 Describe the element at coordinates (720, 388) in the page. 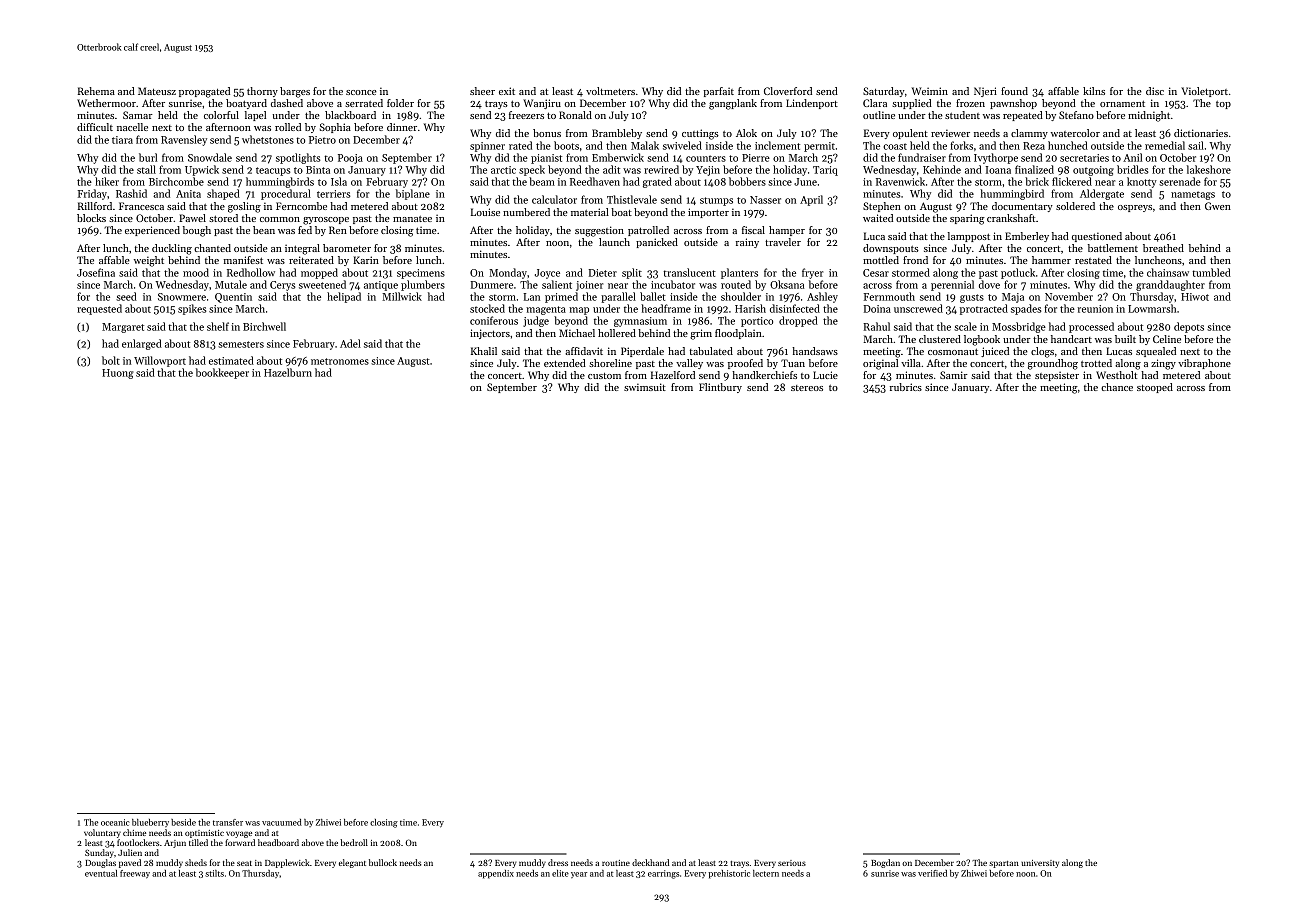

I see `Flintbury` at that location.
